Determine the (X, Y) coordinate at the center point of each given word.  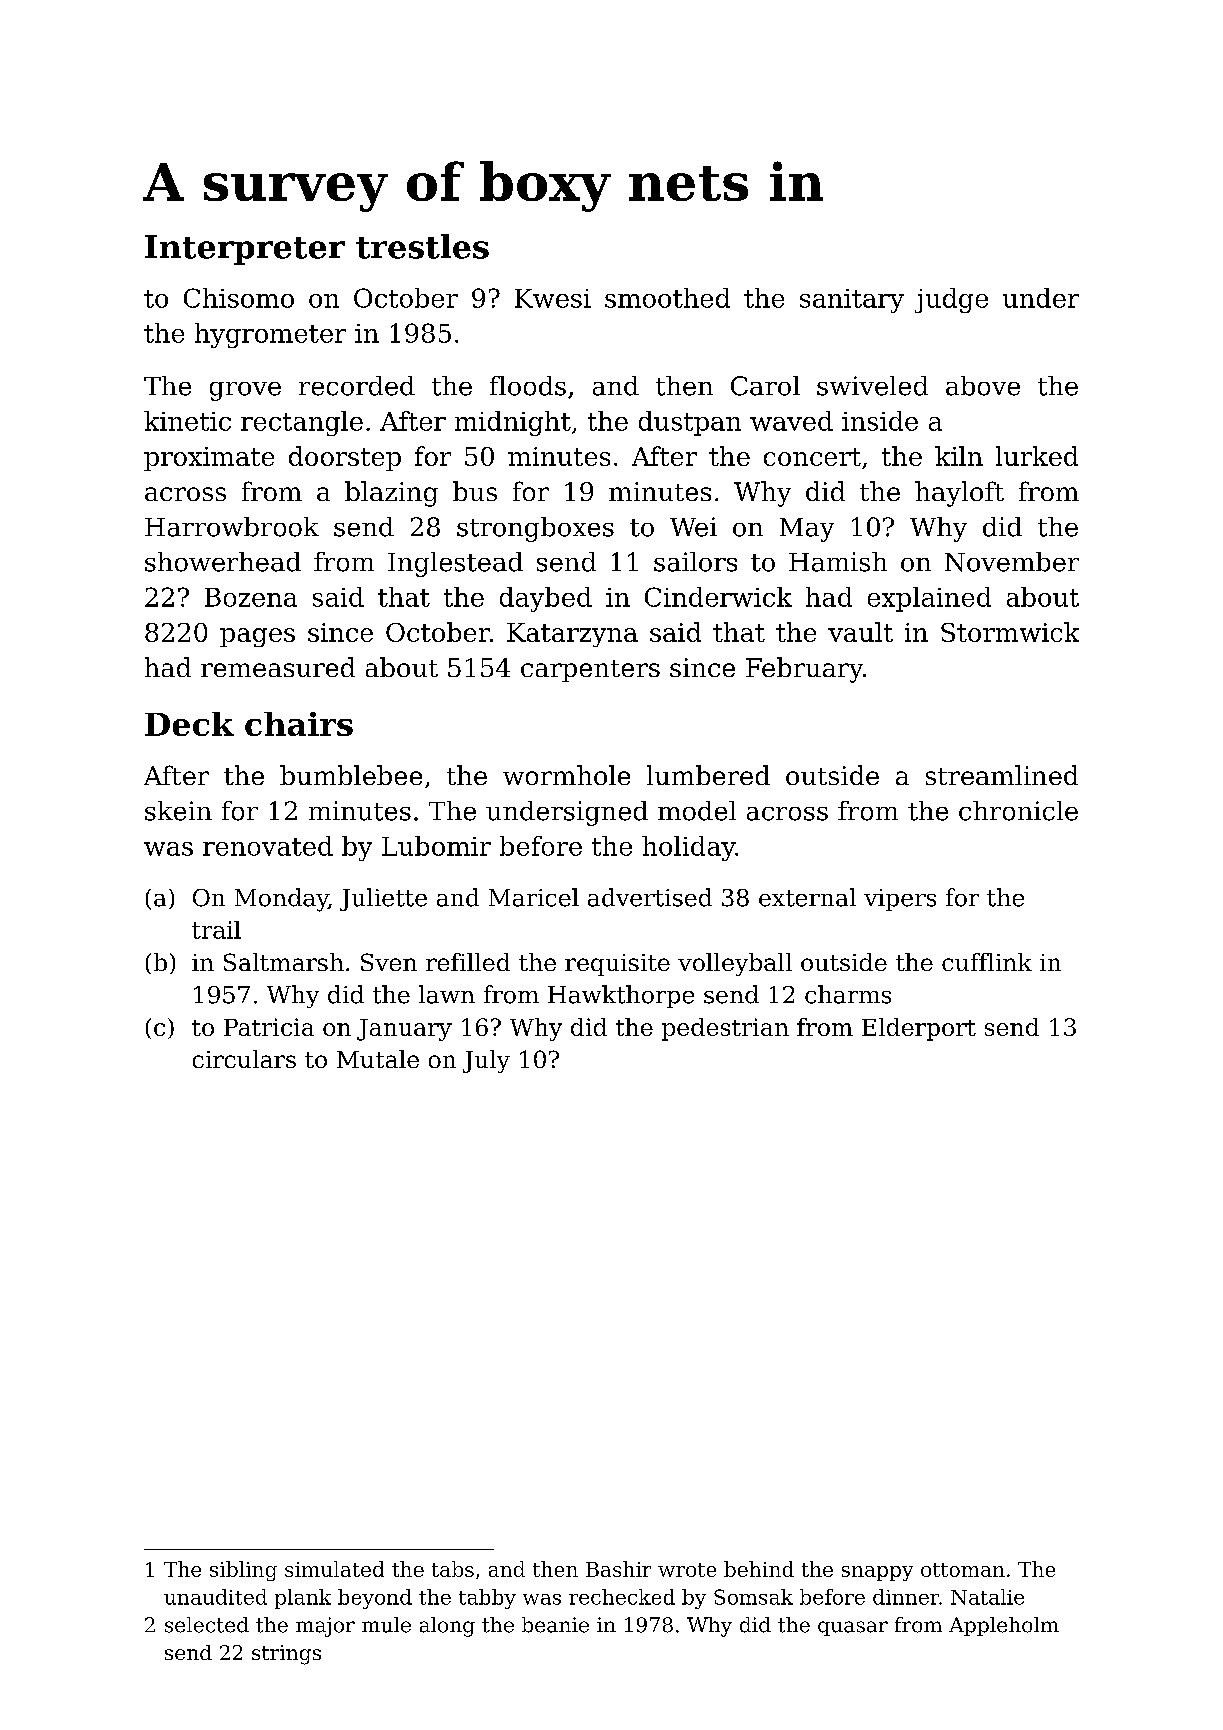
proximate (209, 459)
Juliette (383, 899)
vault (860, 632)
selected (207, 1625)
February (804, 670)
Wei (693, 527)
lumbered (708, 775)
